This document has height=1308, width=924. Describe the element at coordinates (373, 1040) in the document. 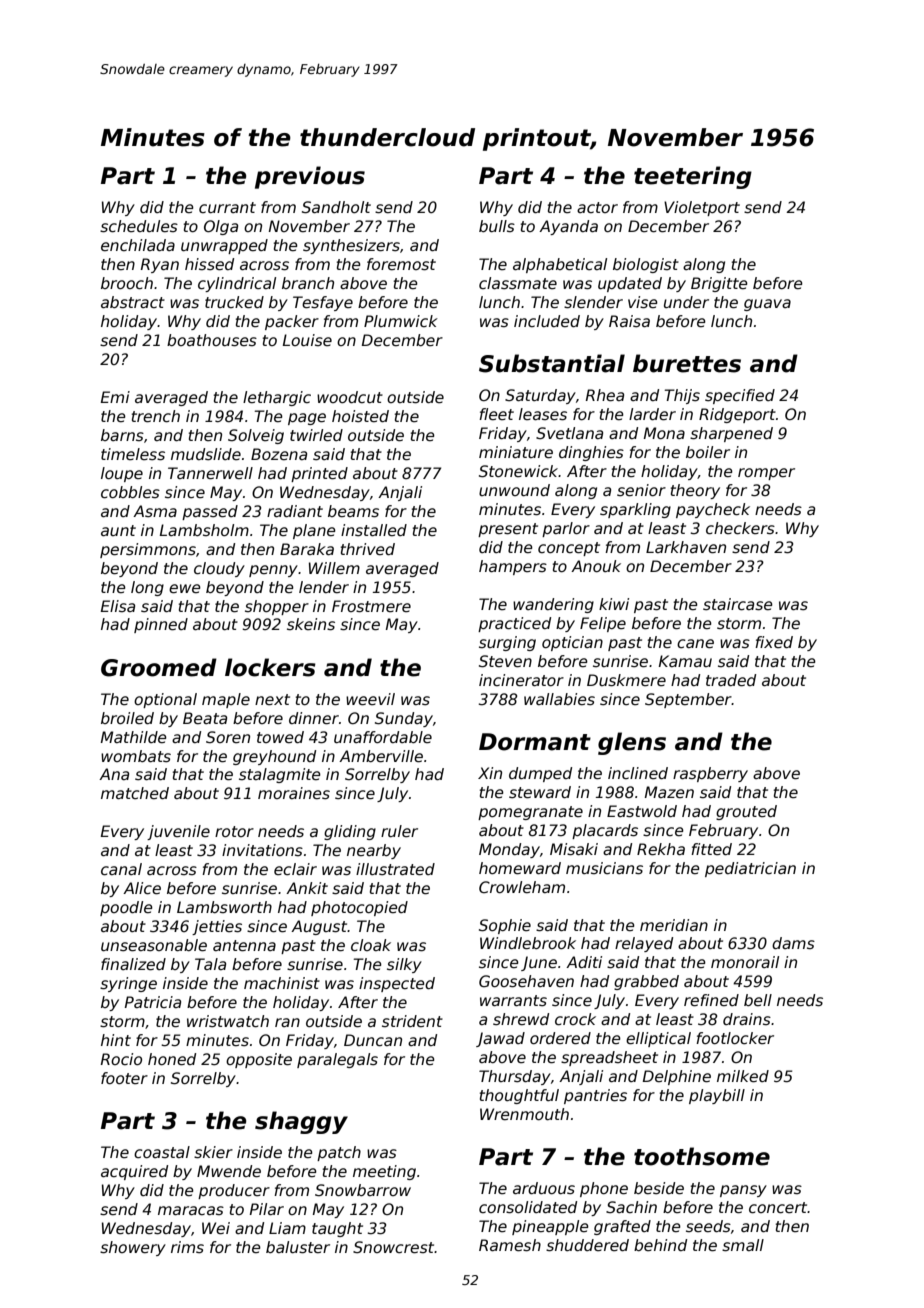

I see `Duncan` at that location.
